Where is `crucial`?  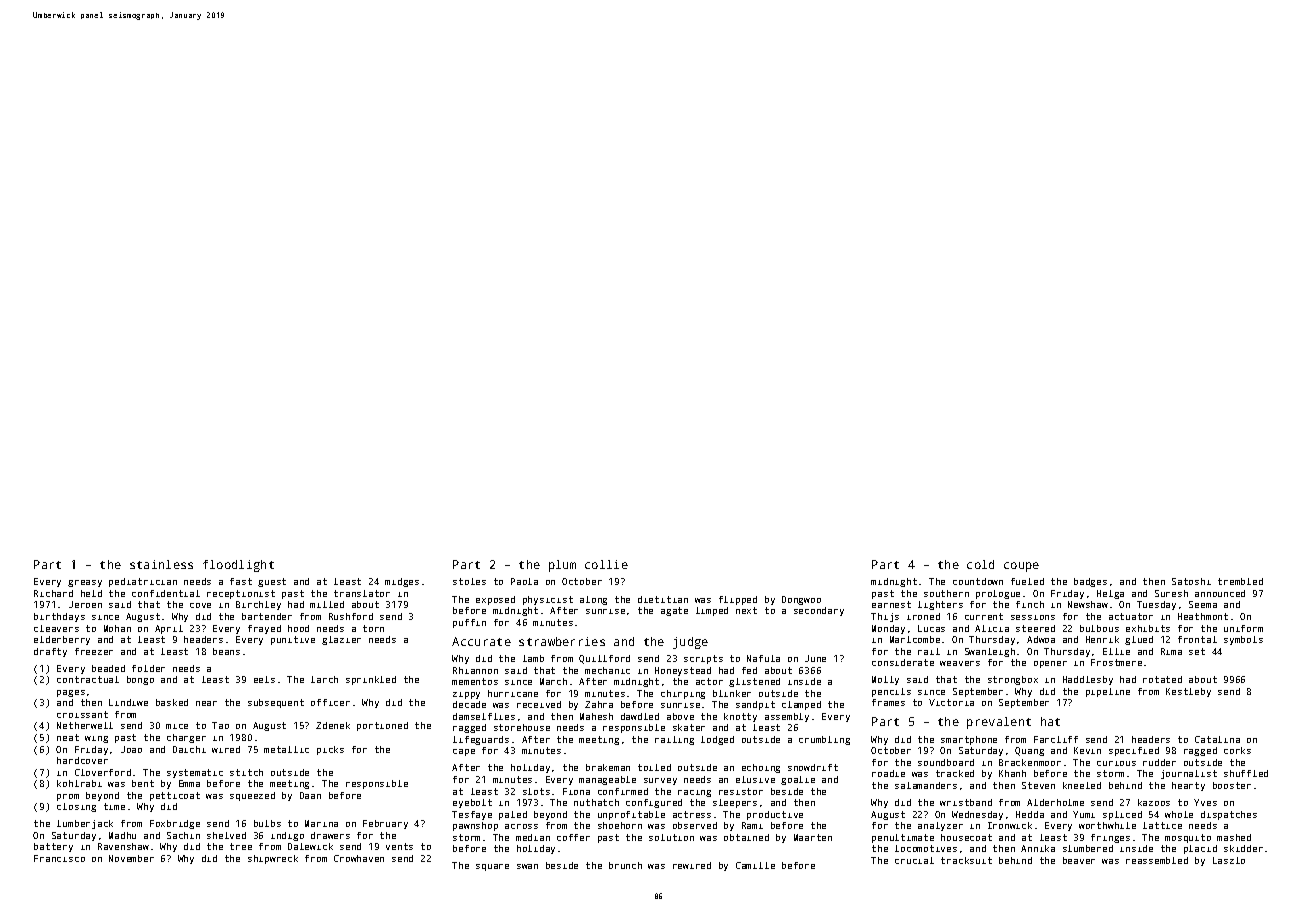 crucial is located at coordinates (914, 860).
